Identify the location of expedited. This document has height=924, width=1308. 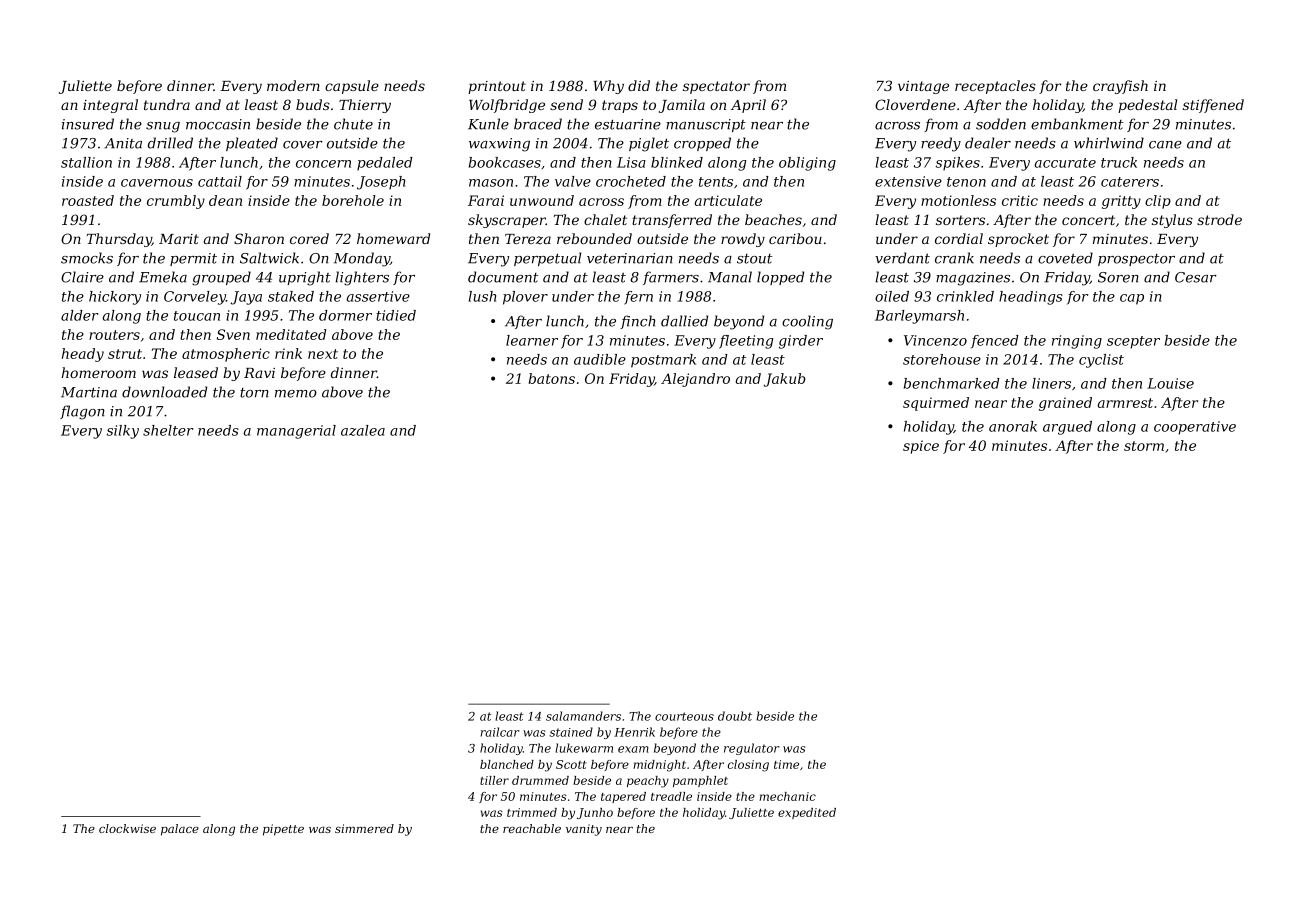
(807, 813).
